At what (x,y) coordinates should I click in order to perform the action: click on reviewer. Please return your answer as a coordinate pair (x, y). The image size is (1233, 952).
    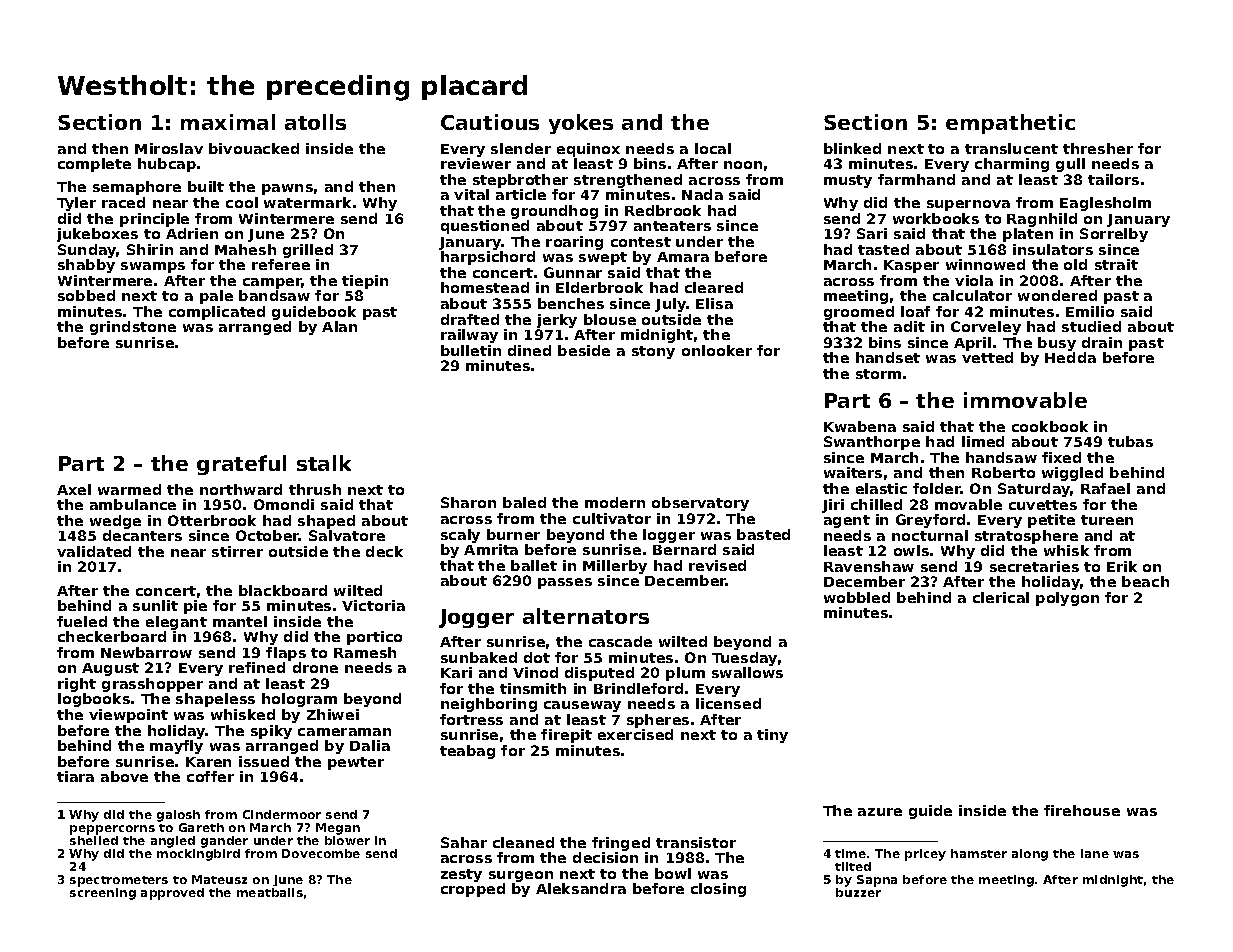
    Looking at the image, I should click on (476, 163).
